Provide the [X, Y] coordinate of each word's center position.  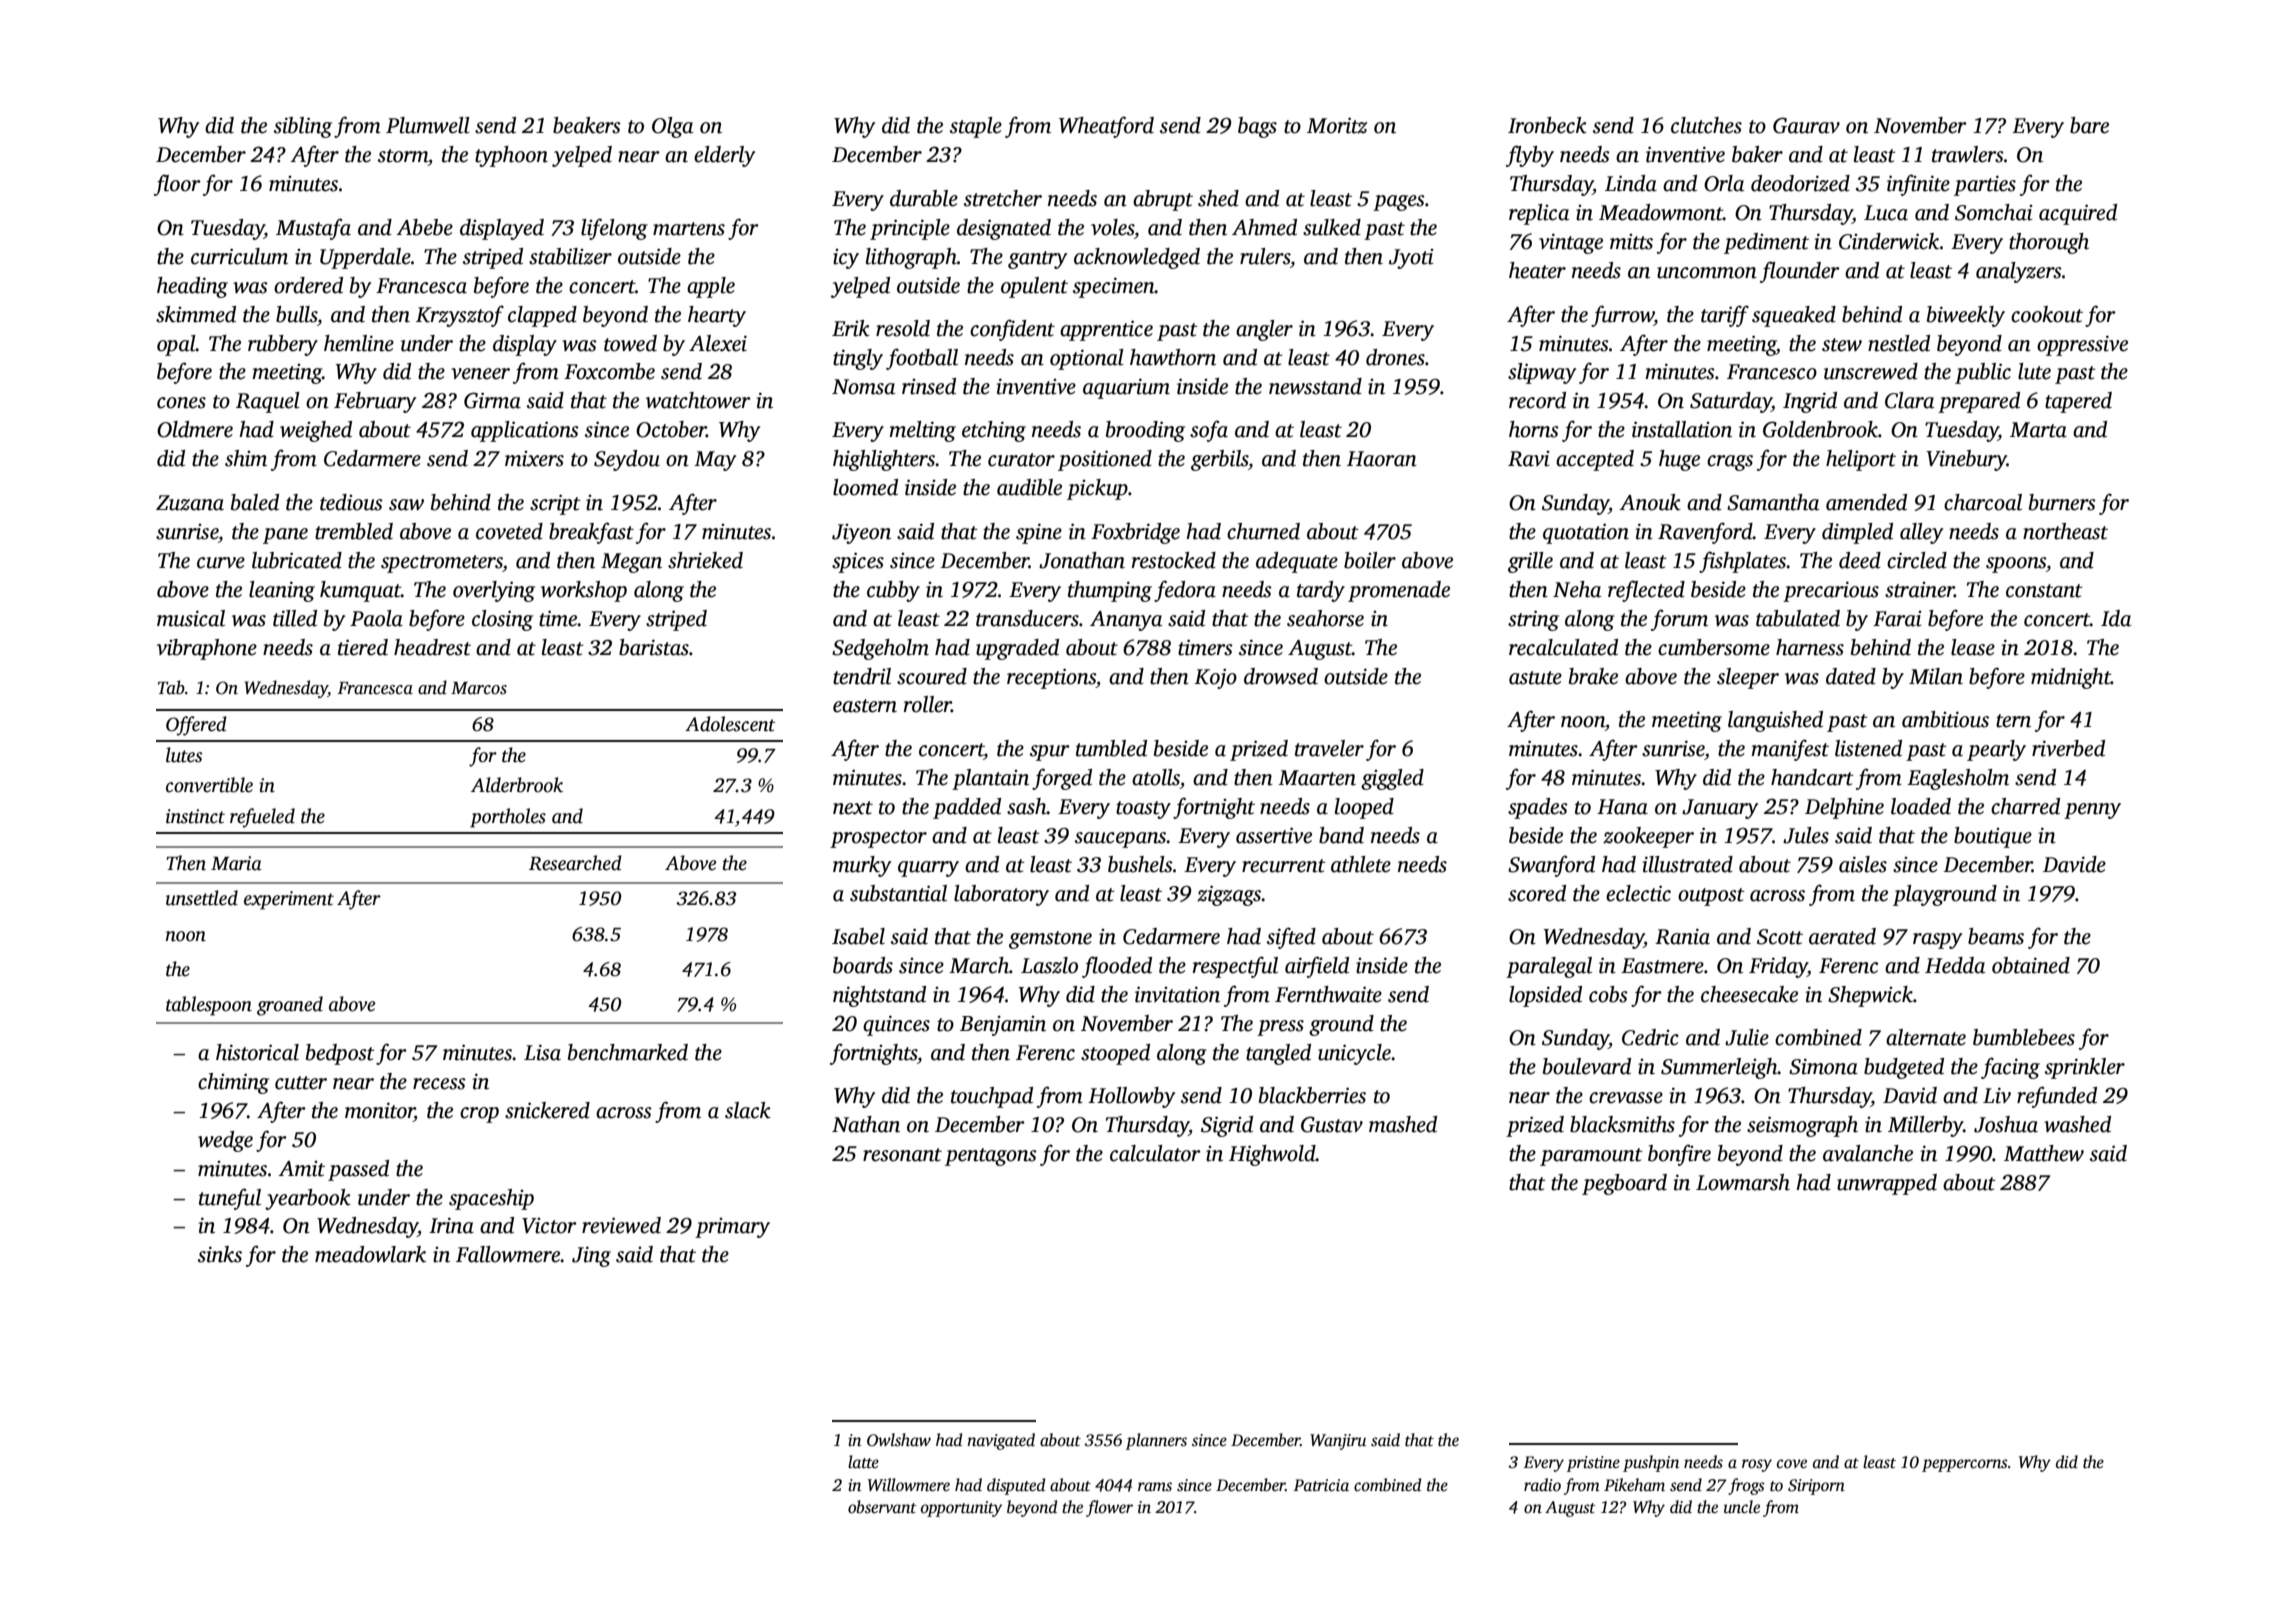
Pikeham [1634, 1484]
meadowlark [370, 1254]
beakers [587, 125]
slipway [1542, 373]
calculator [1155, 1153]
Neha [1577, 589]
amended [1866, 502]
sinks [220, 1254]
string [1533, 620]
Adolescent [730, 724]
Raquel [268, 402]
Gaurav [1806, 125]
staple [976, 127]
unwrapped [1887, 1184]
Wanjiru [1338, 1442]
